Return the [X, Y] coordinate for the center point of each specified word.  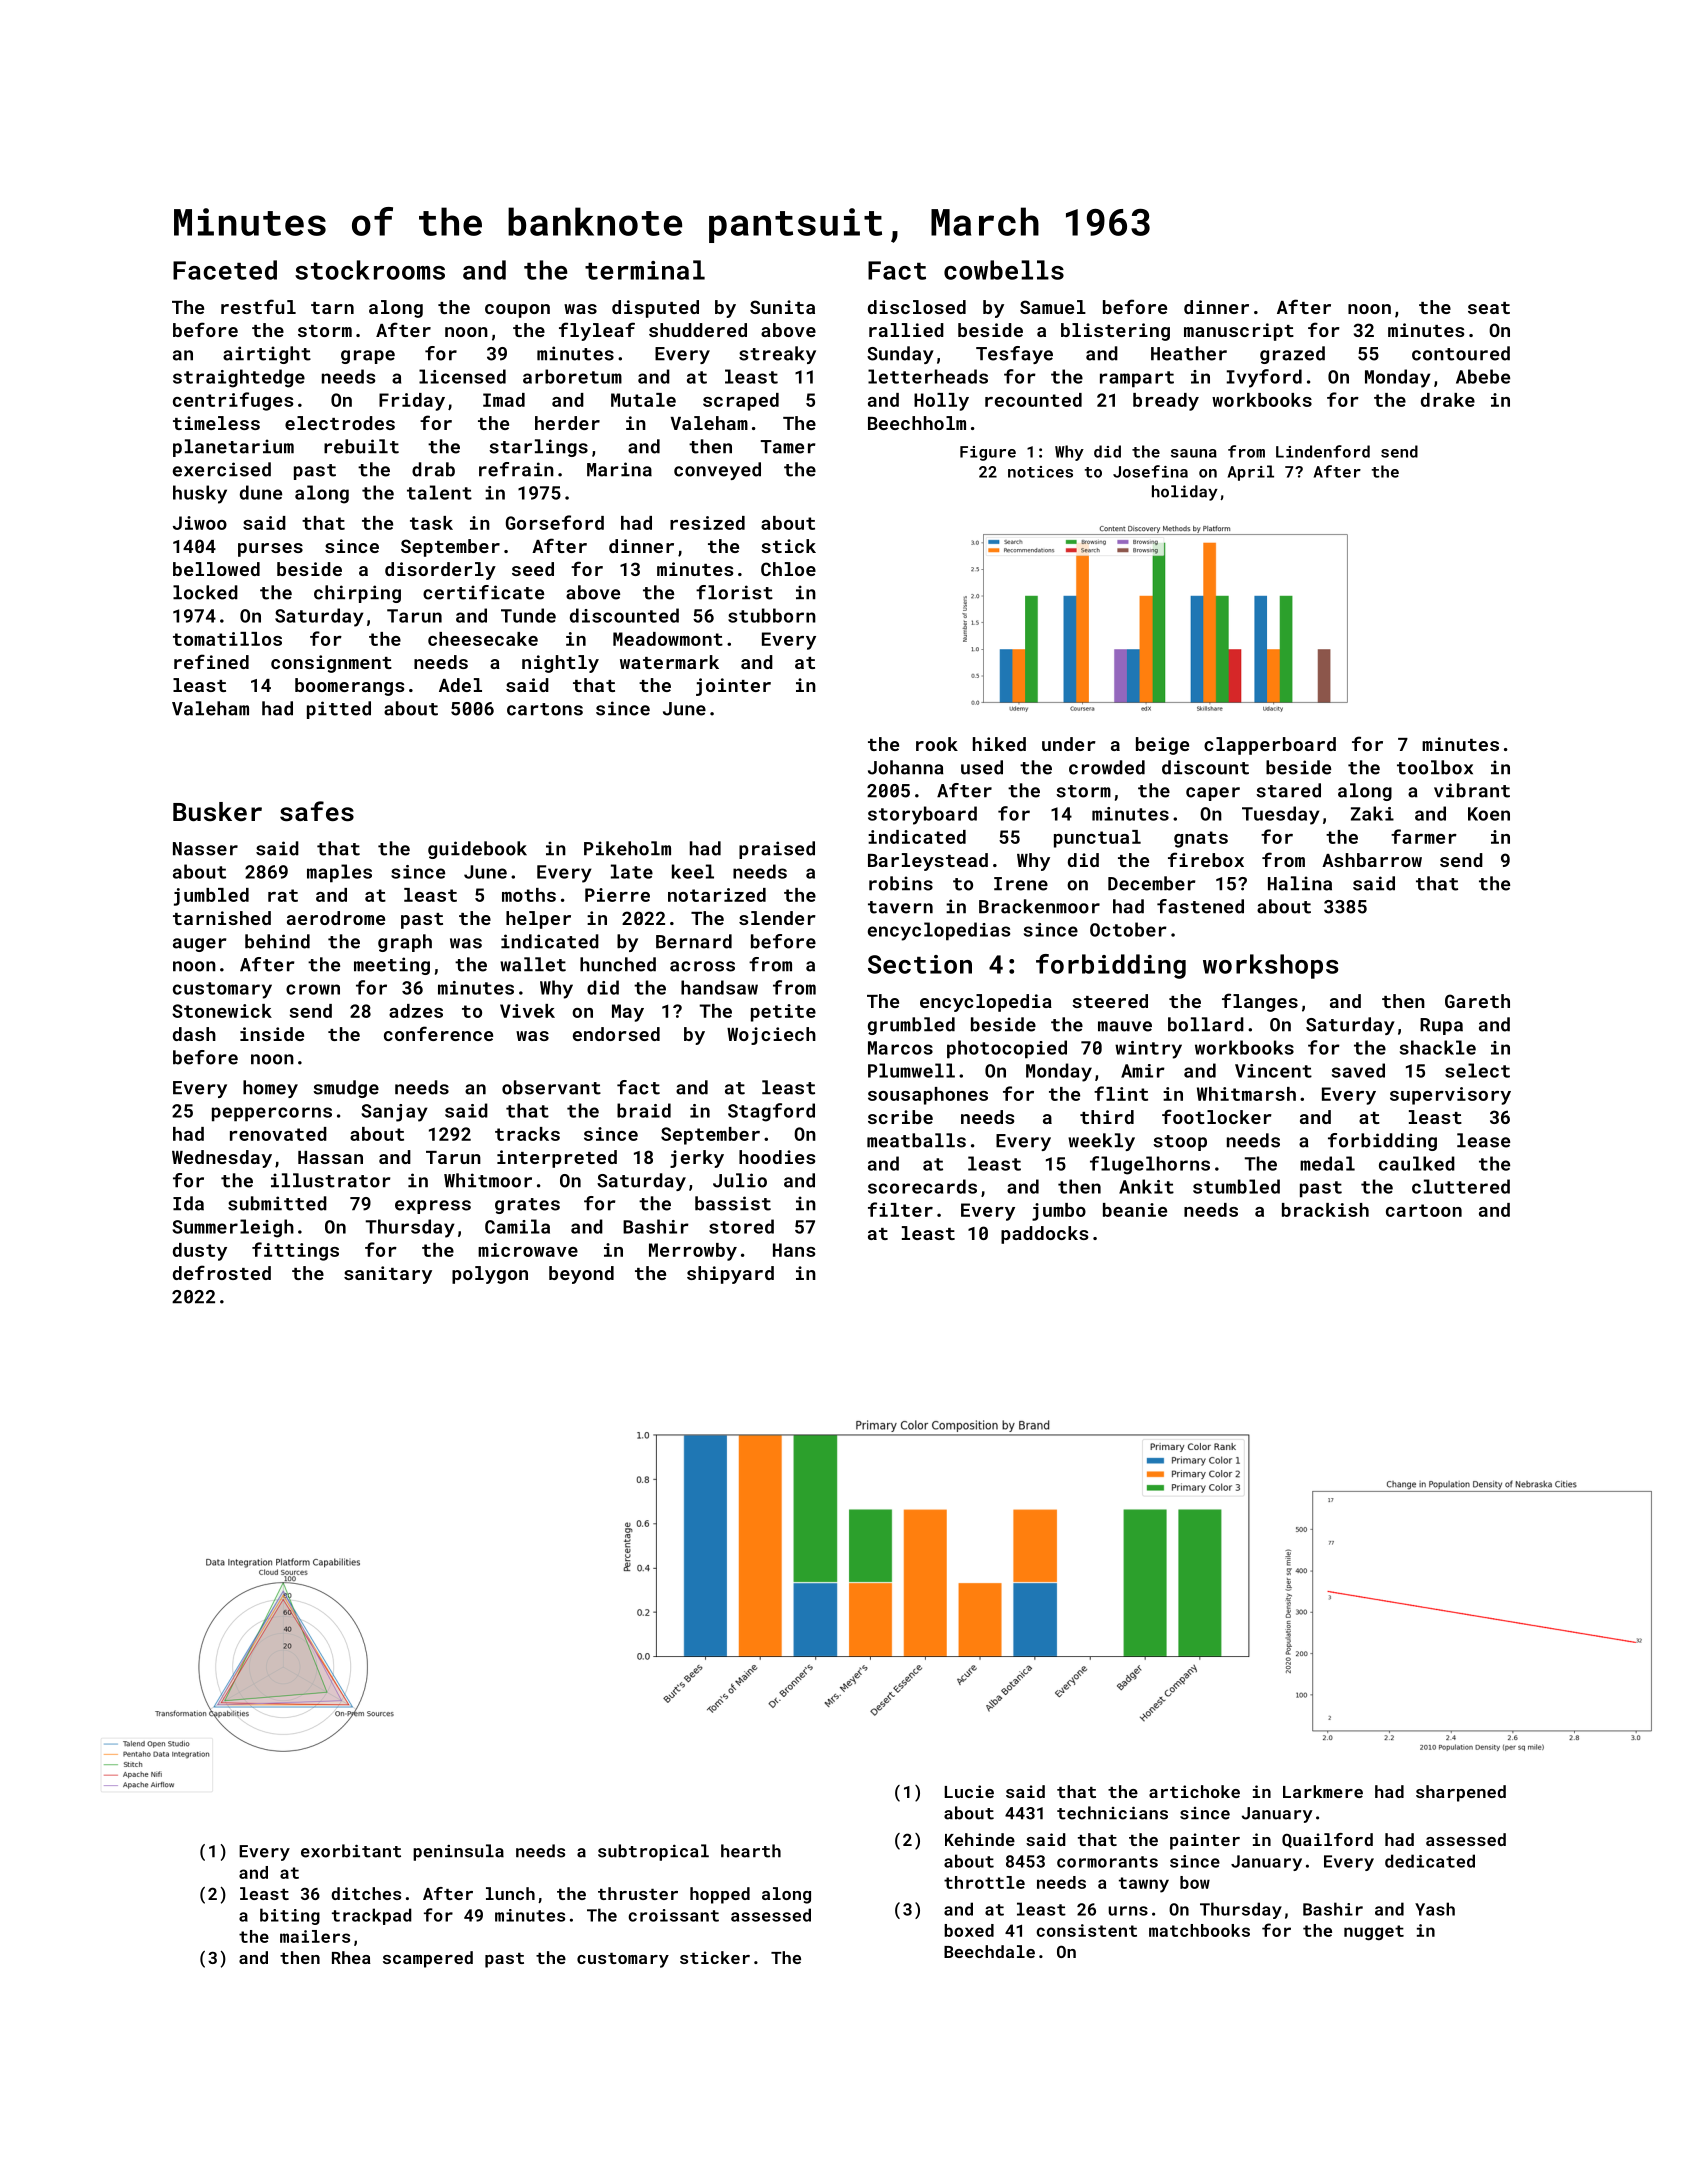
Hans [794, 1250]
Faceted [225, 270]
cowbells [1004, 270]
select [1477, 1070]
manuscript [1239, 332]
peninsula [458, 1852]
